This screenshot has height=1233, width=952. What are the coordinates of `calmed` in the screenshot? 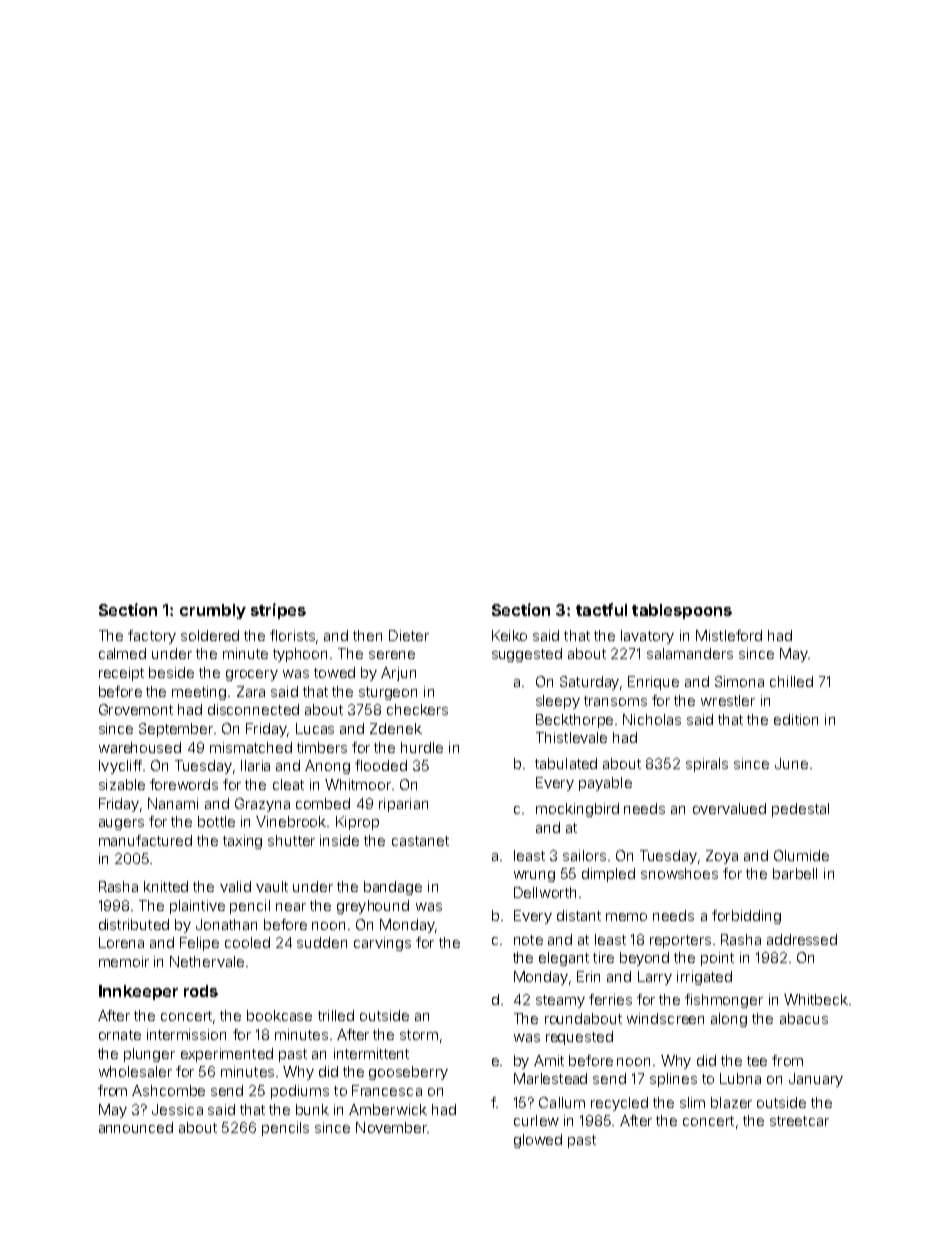 It's located at (122, 653).
